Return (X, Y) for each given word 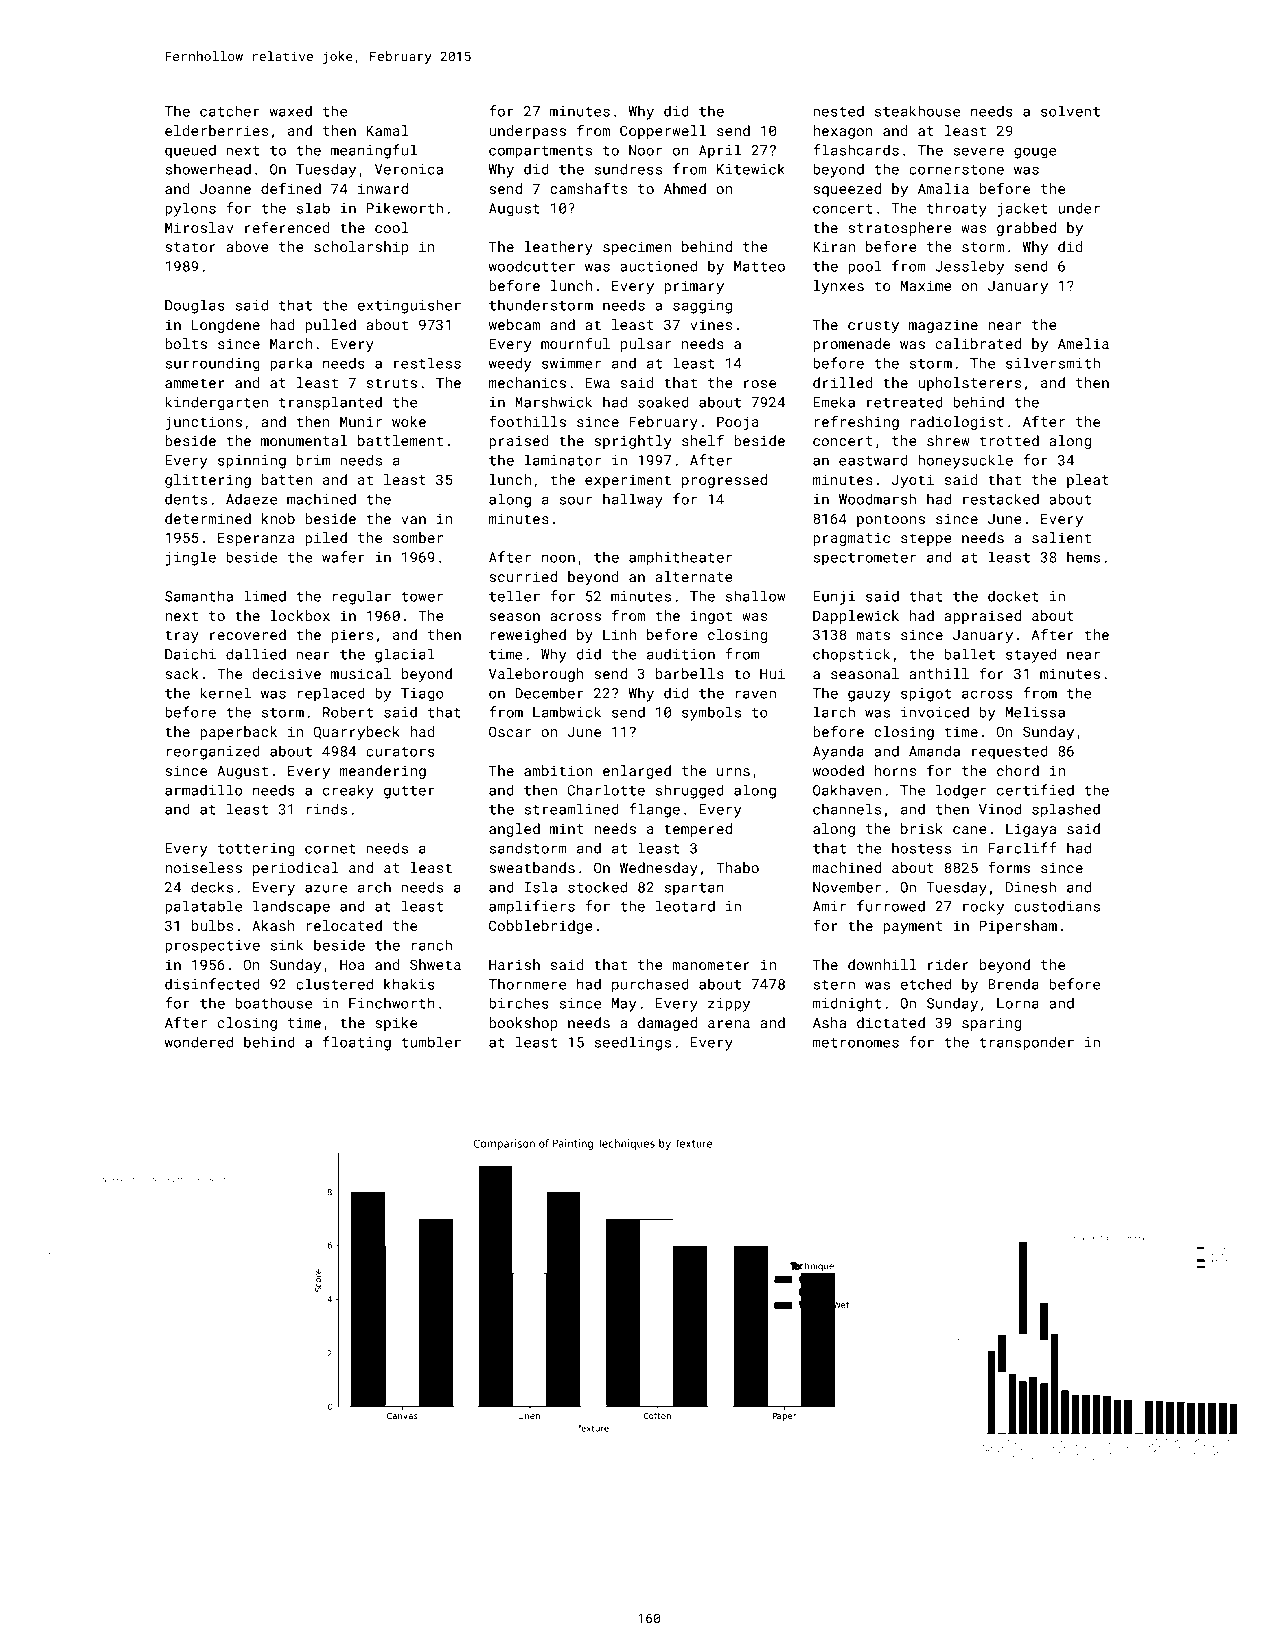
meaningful (374, 151)
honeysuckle (965, 461)
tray (182, 636)
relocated (344, 925)
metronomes (856, 1043)
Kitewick (751, 169)
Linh (619, 634)
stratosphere (900, 229)
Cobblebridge (541, 927)
